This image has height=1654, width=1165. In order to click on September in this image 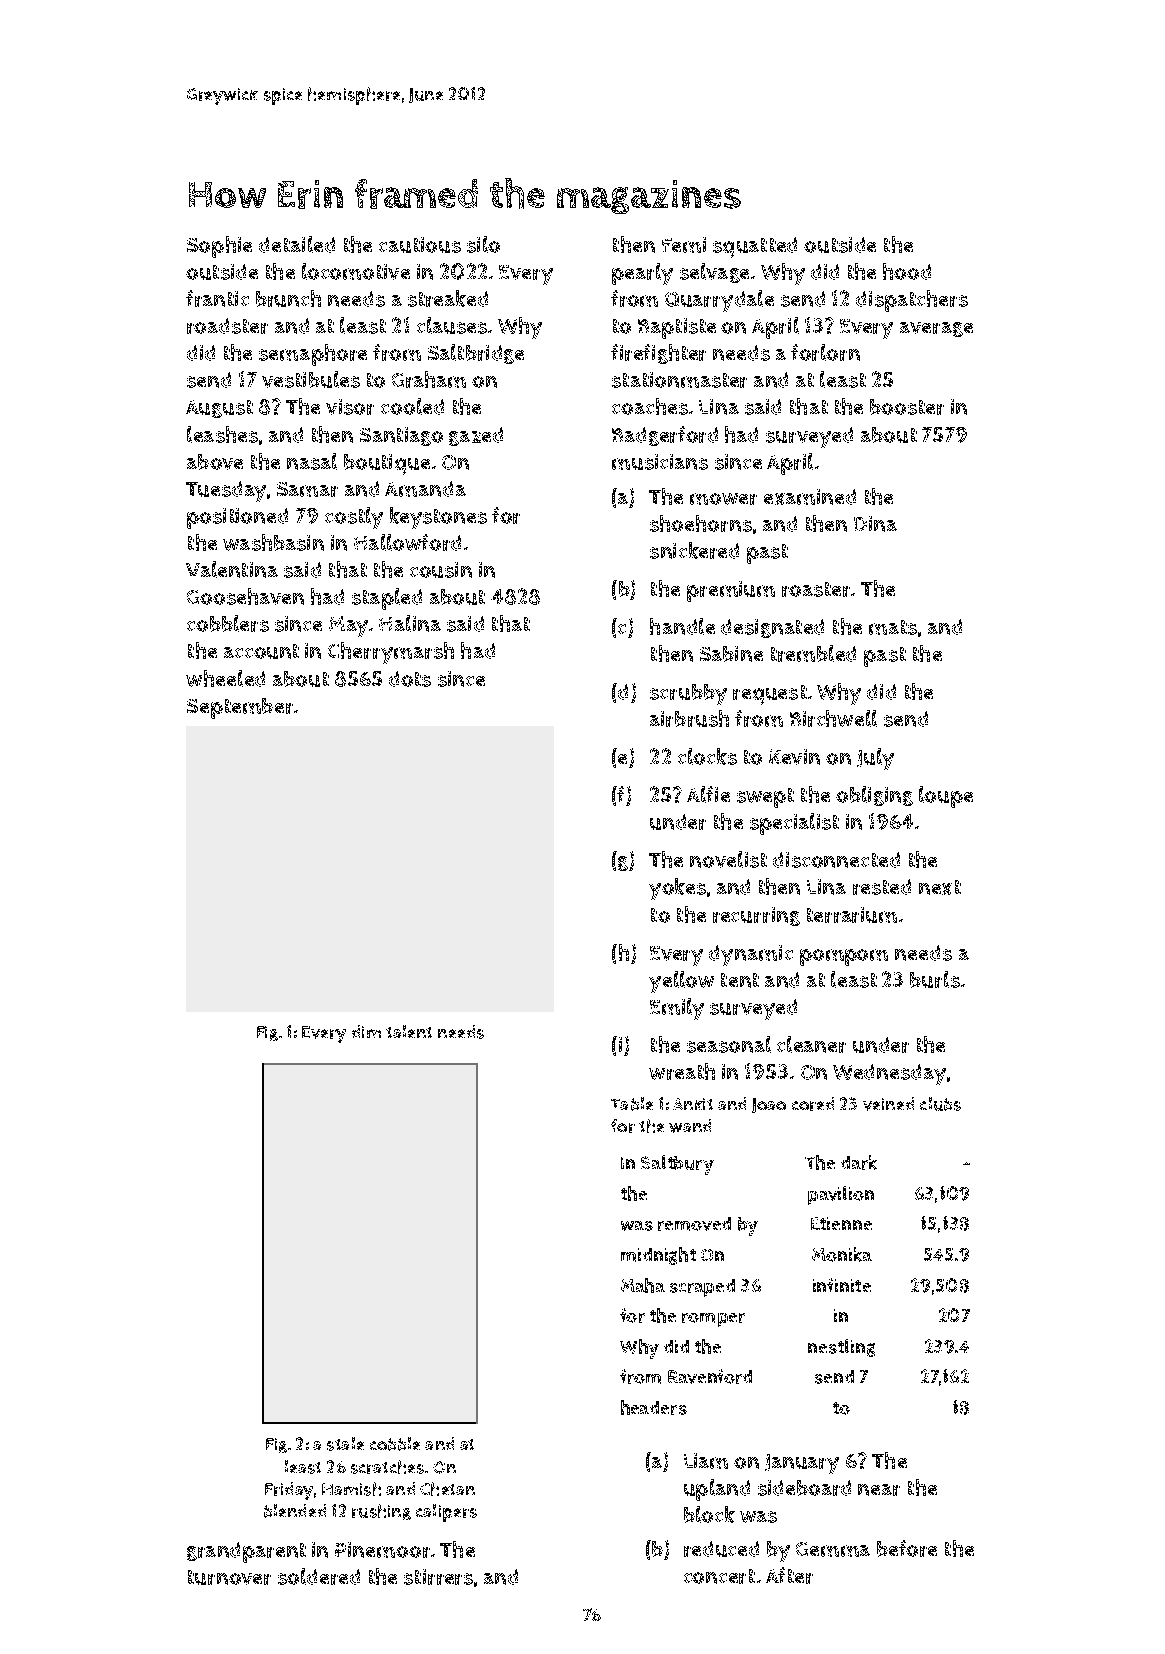, I will do `click(240, 708)`.
